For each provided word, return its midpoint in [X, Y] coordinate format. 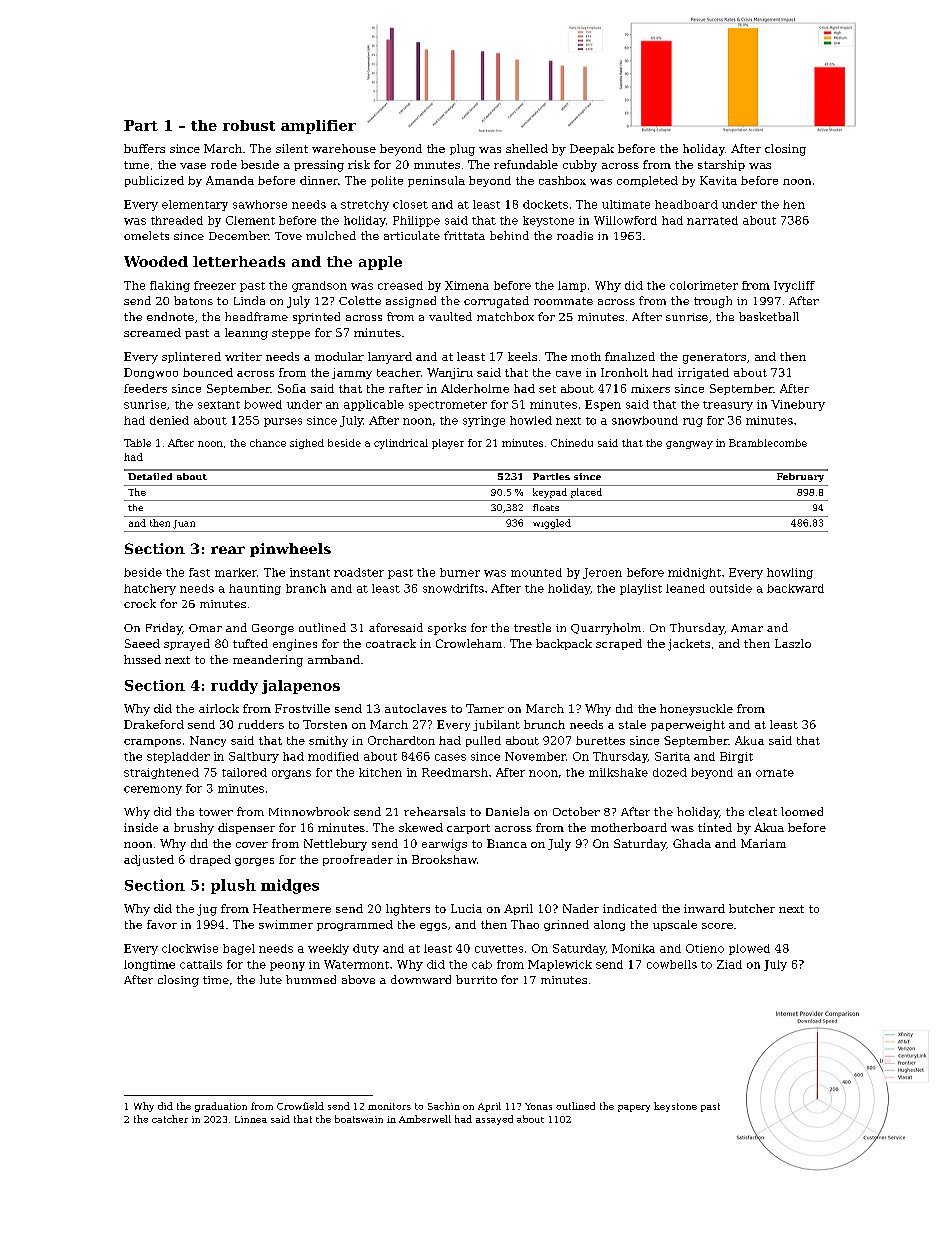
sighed [307, 444]
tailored [244, 772]
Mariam [763, 843]
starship [721, 165]
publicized [154, 181]
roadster [359, 572]
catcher [170, 1119]
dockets [545, 204]
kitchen [380, 772]
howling [790, 573]
